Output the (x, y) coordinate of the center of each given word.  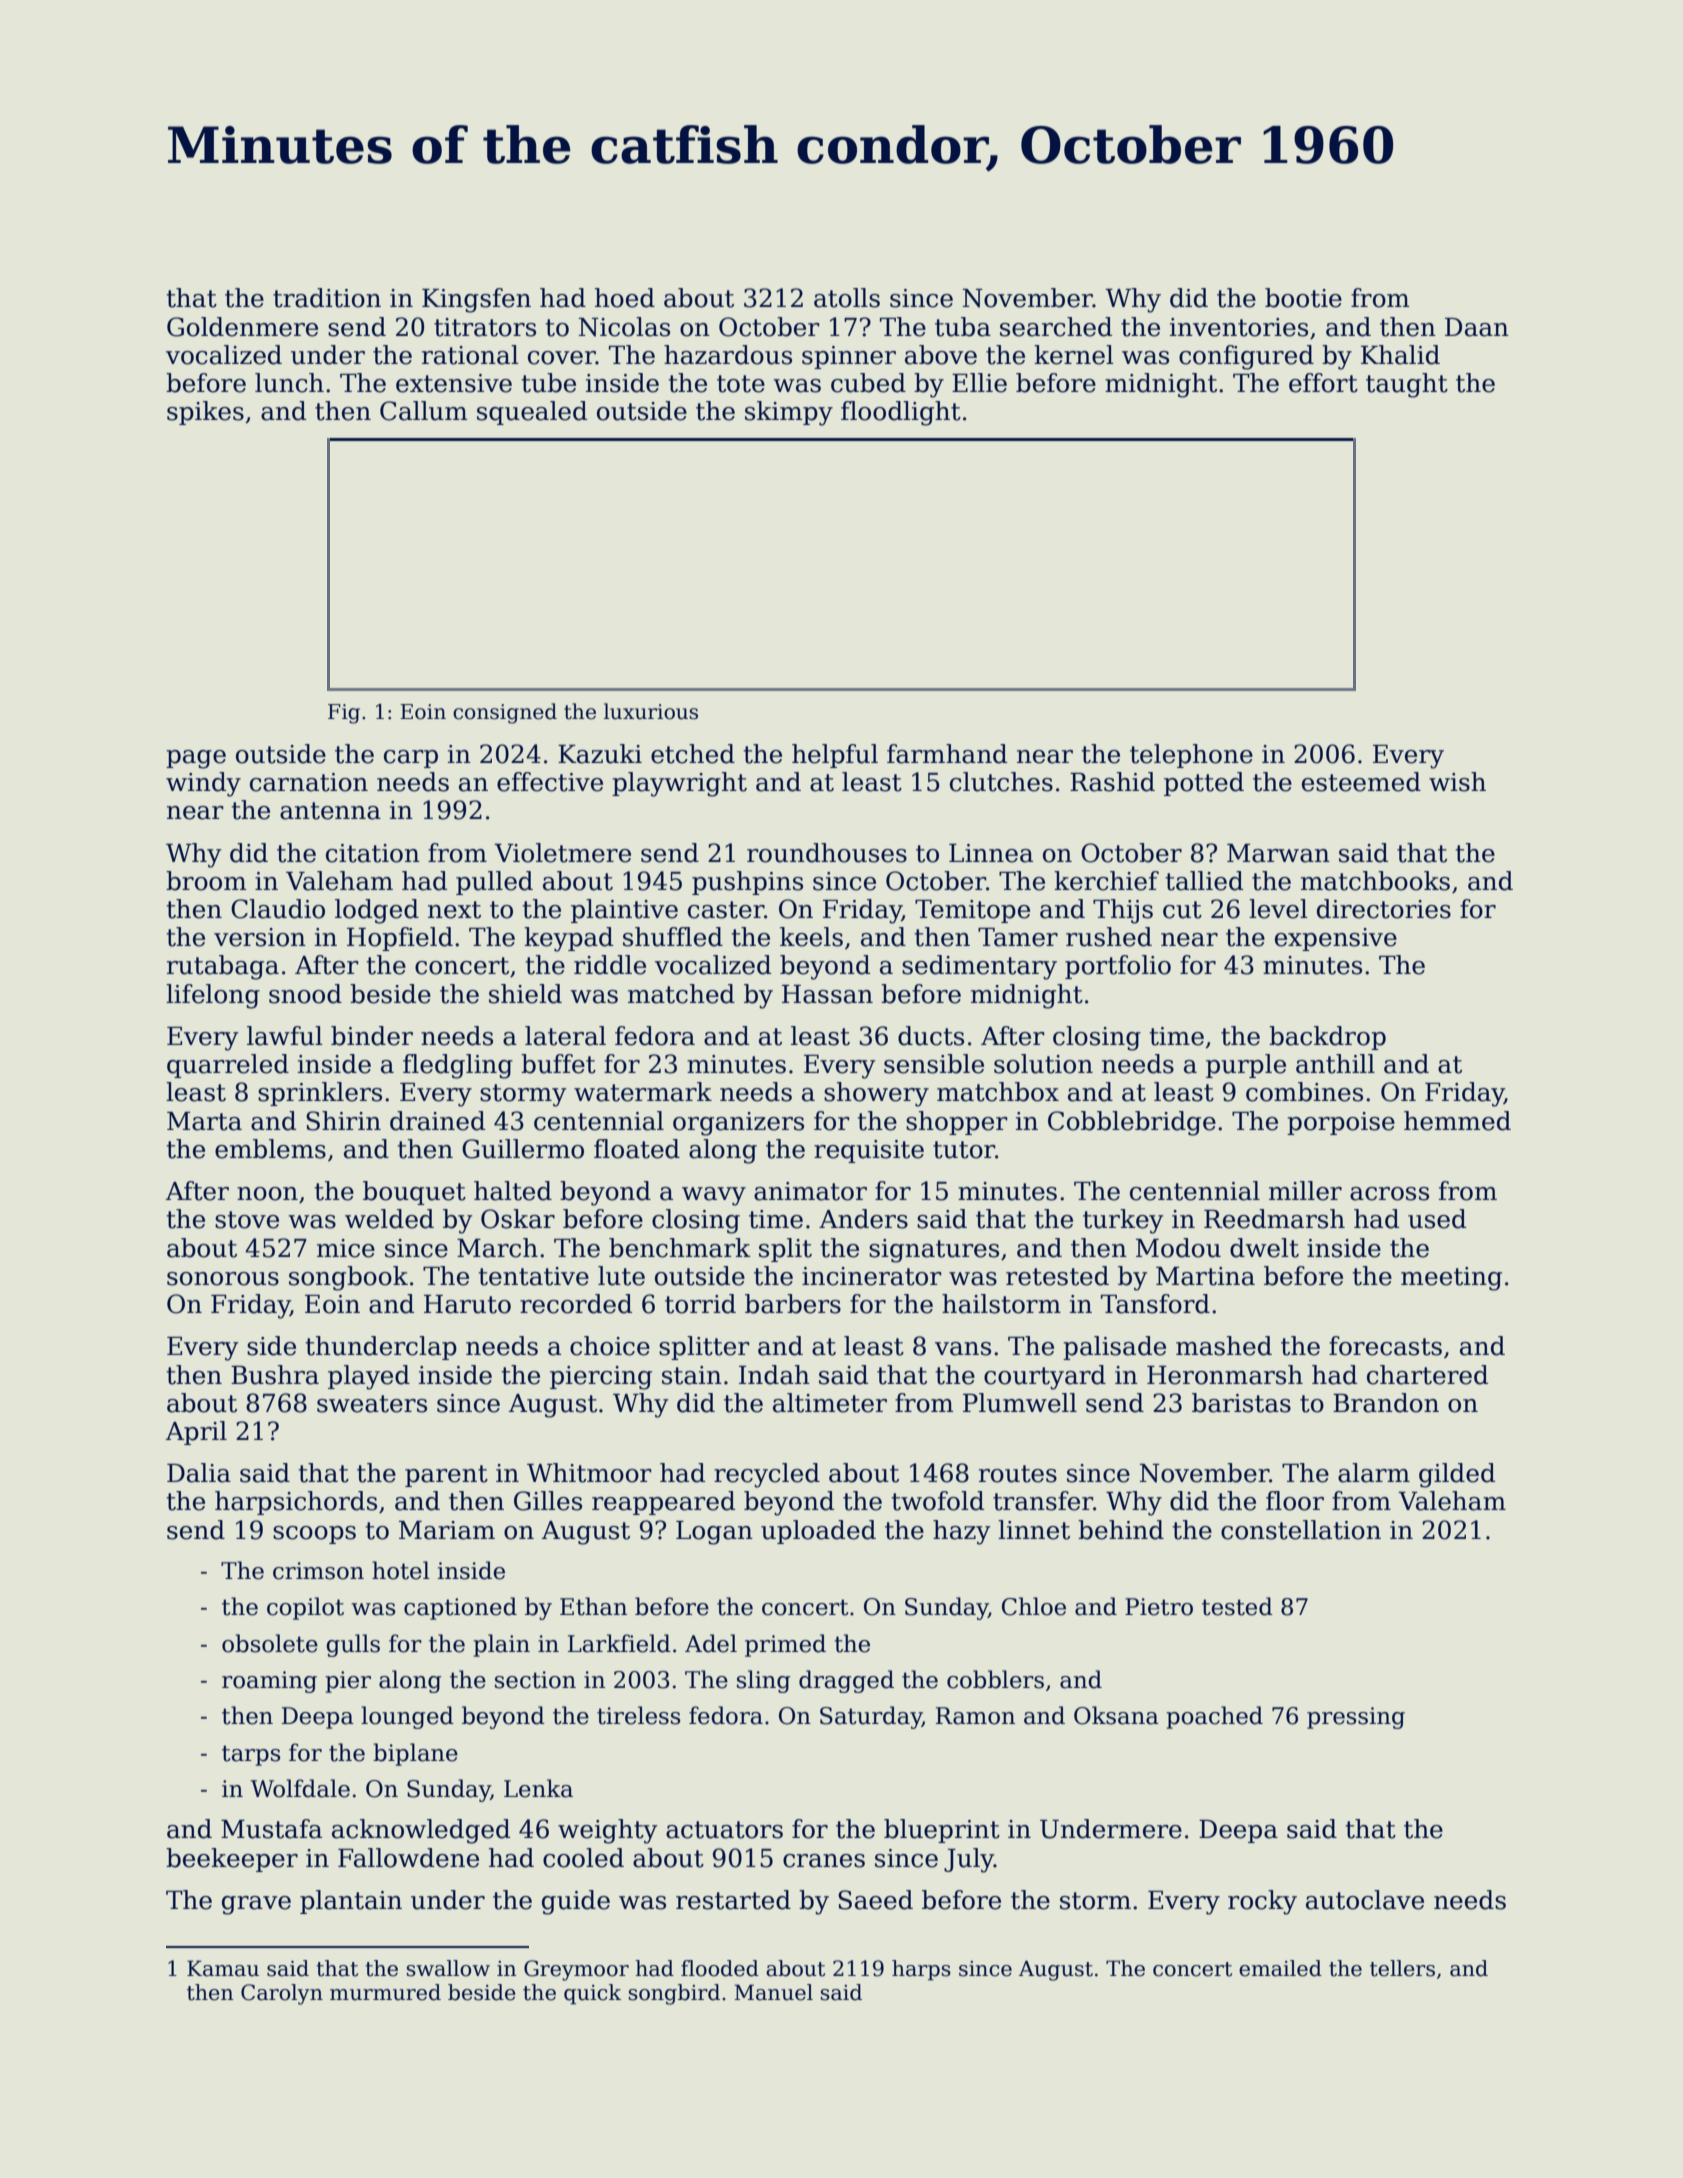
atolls (847, 298)
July (969, 1860)
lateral (565, 1036)
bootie (1303, 298)
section (535, 1680)
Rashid (1112, 782)
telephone (1191, 756)
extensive (454, 383)
